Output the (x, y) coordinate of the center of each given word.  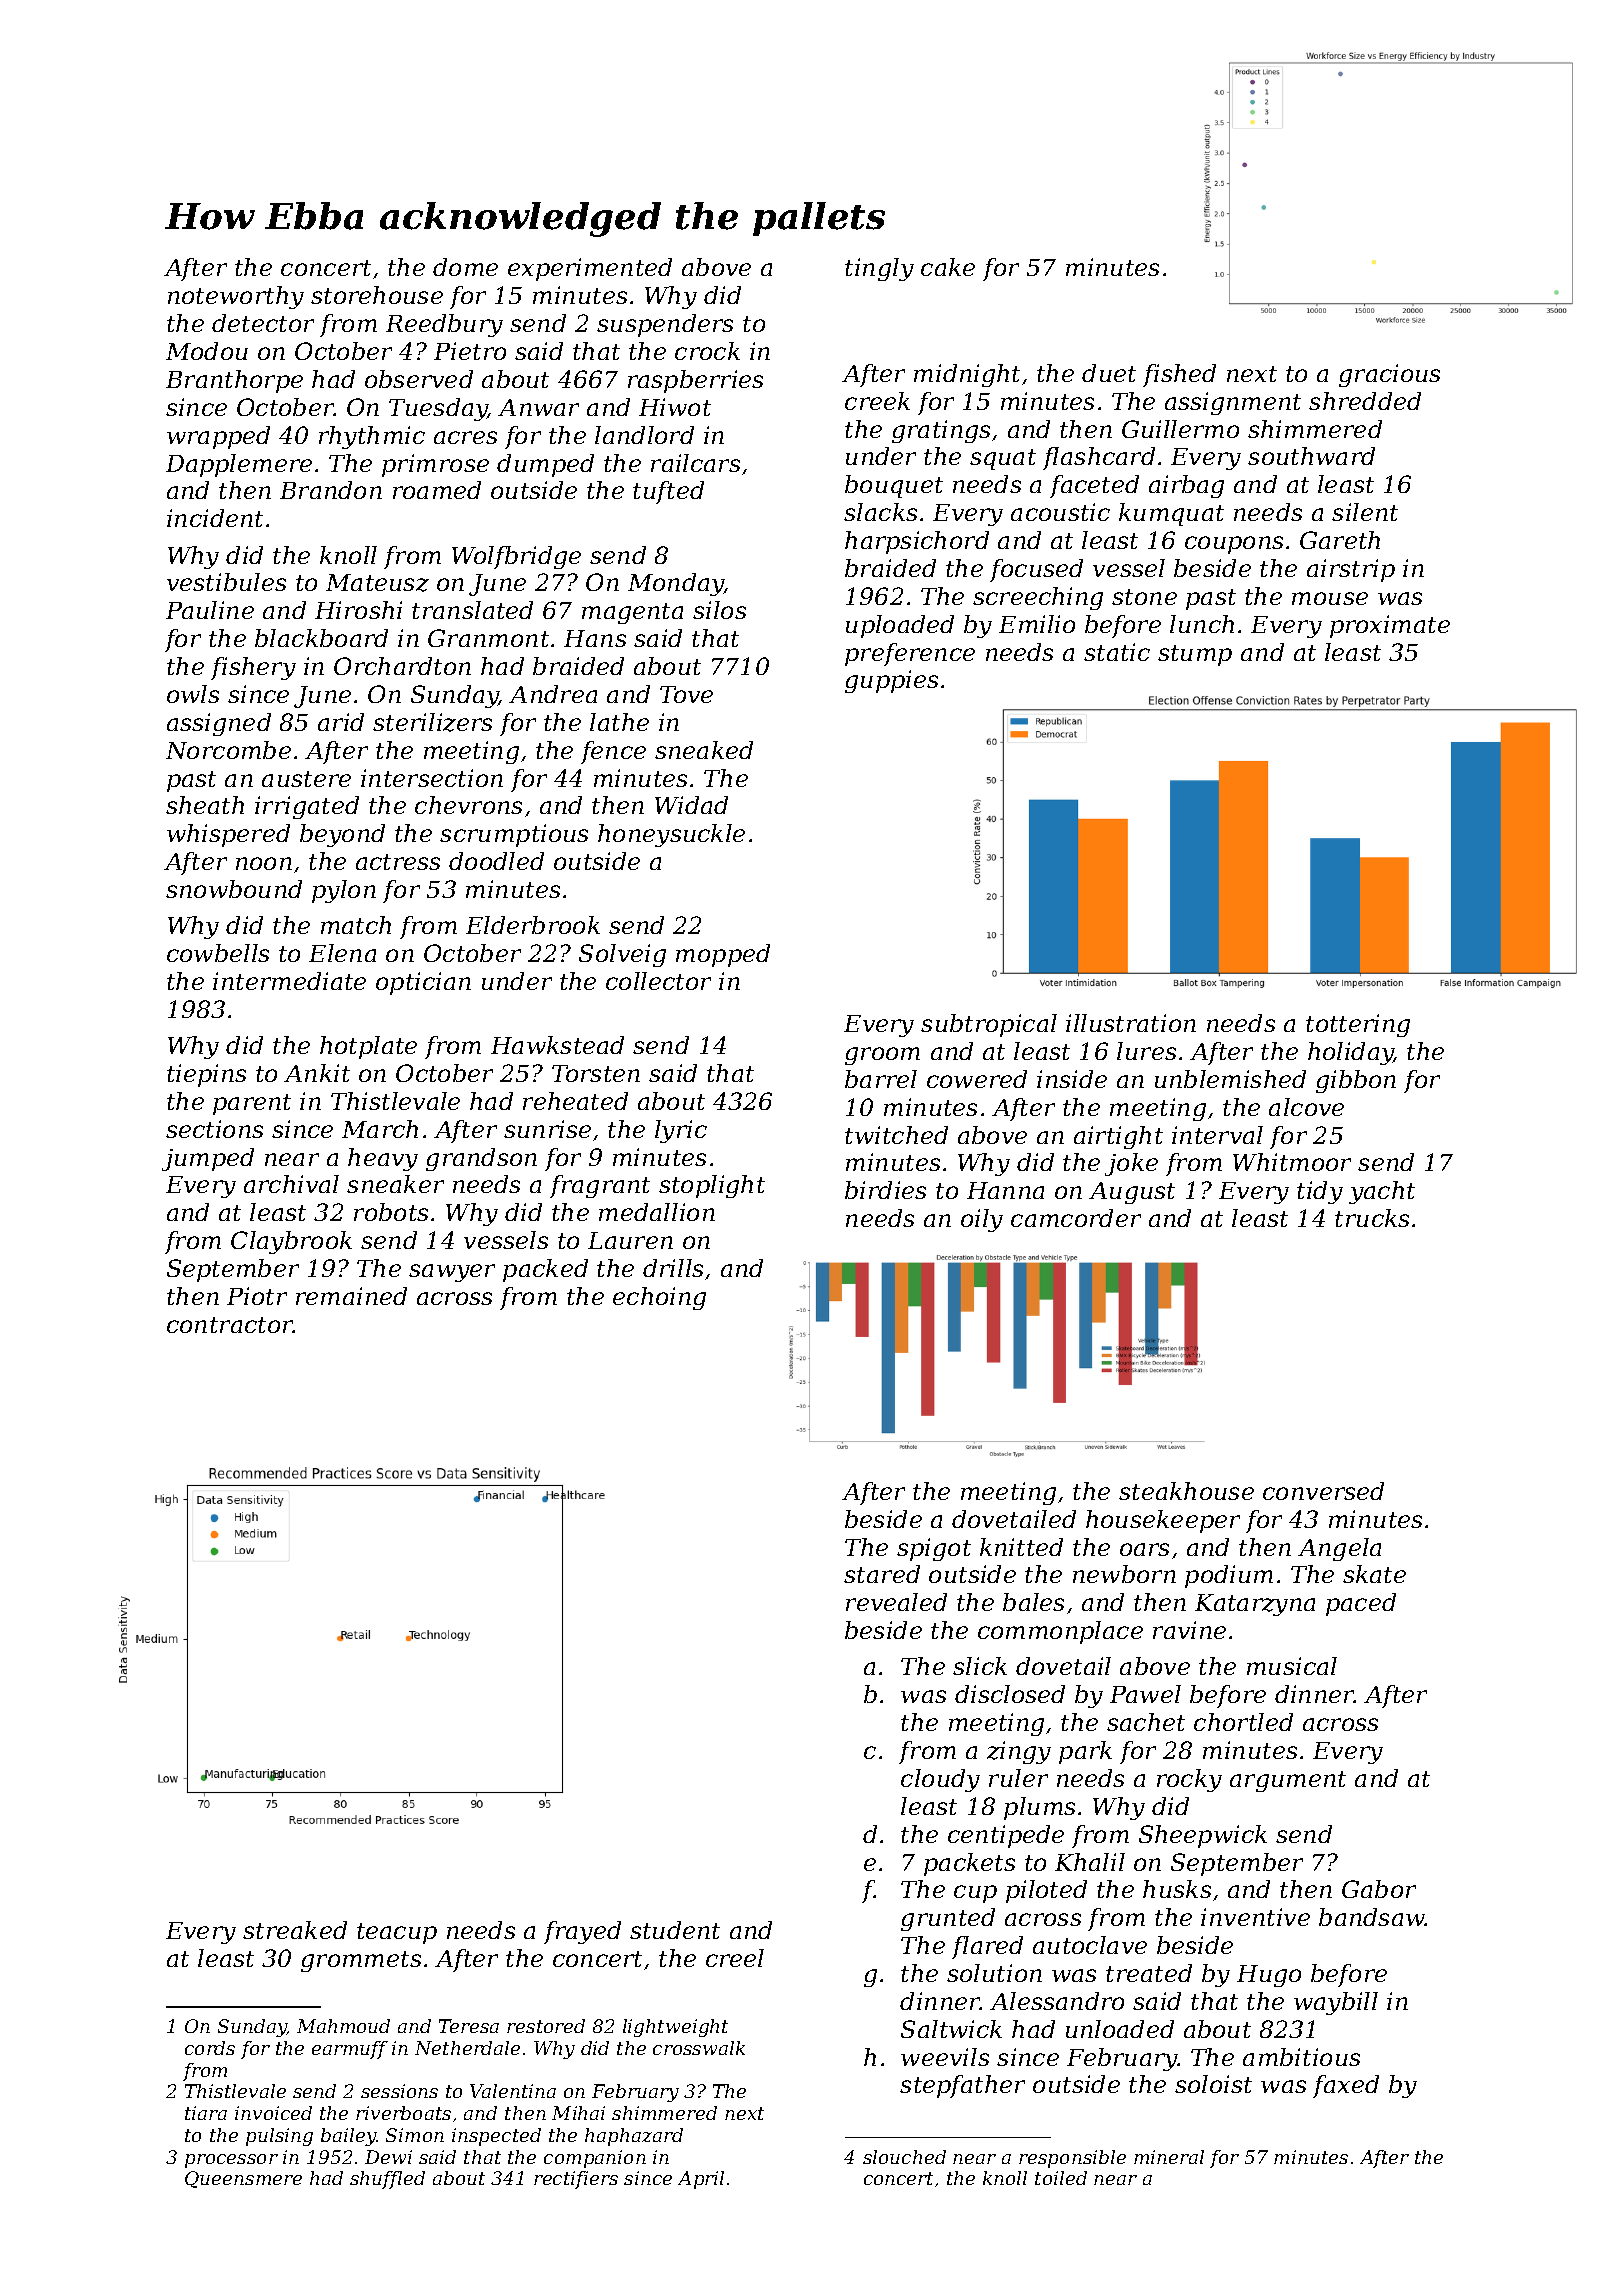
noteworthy (236, 297)
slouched (904, 2157)
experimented (590, 269)
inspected (496, 2137)
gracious (1389, 375)
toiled (1061, 2178)
